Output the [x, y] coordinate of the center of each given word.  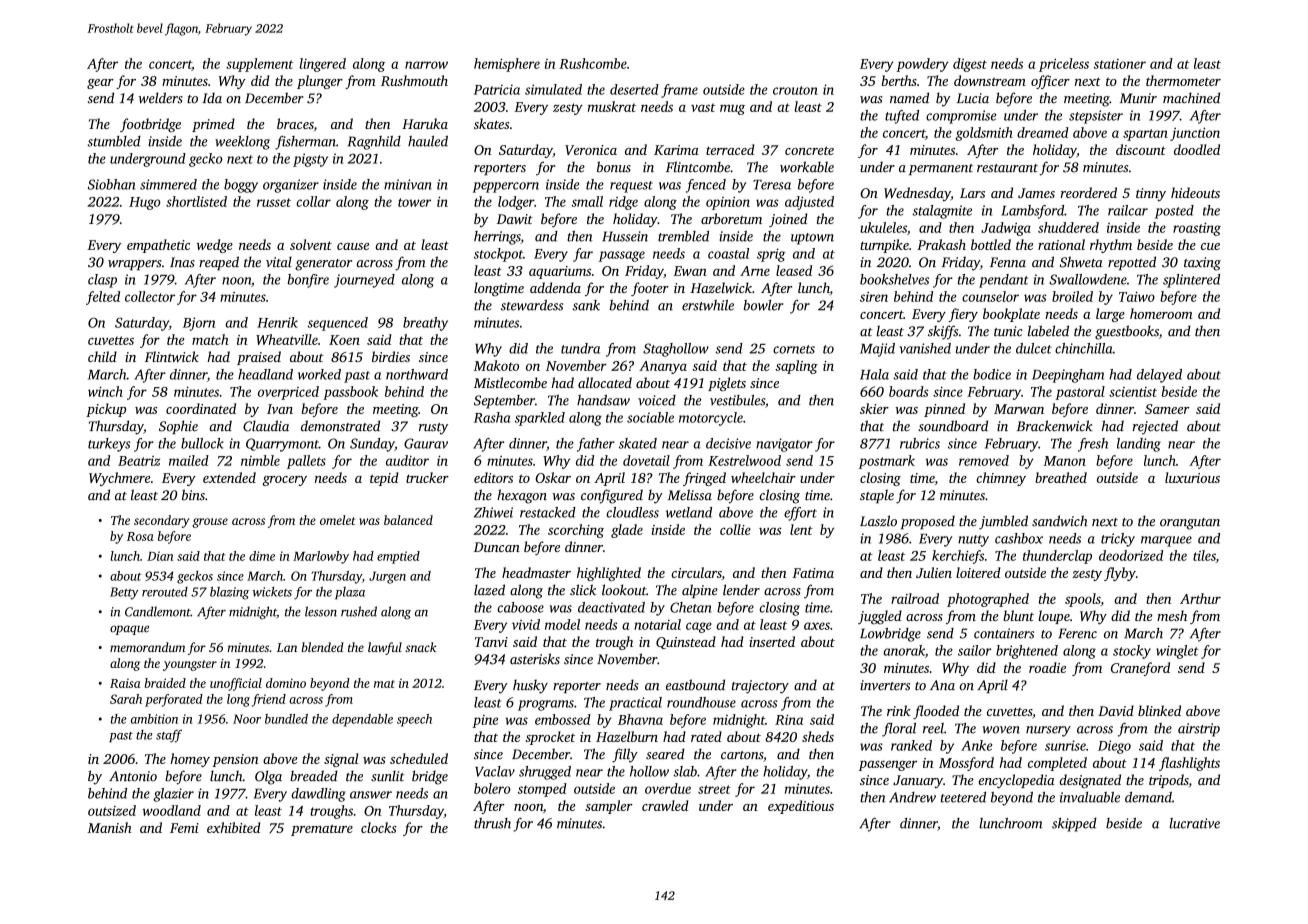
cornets [794, 349]
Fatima [813, 573]
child [102, 356]
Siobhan [111, 184]
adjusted [809, 203]
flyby [1120, 574]
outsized [112, 810]
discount [1141, 149]
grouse [210, 523]
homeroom [1161, 313]
